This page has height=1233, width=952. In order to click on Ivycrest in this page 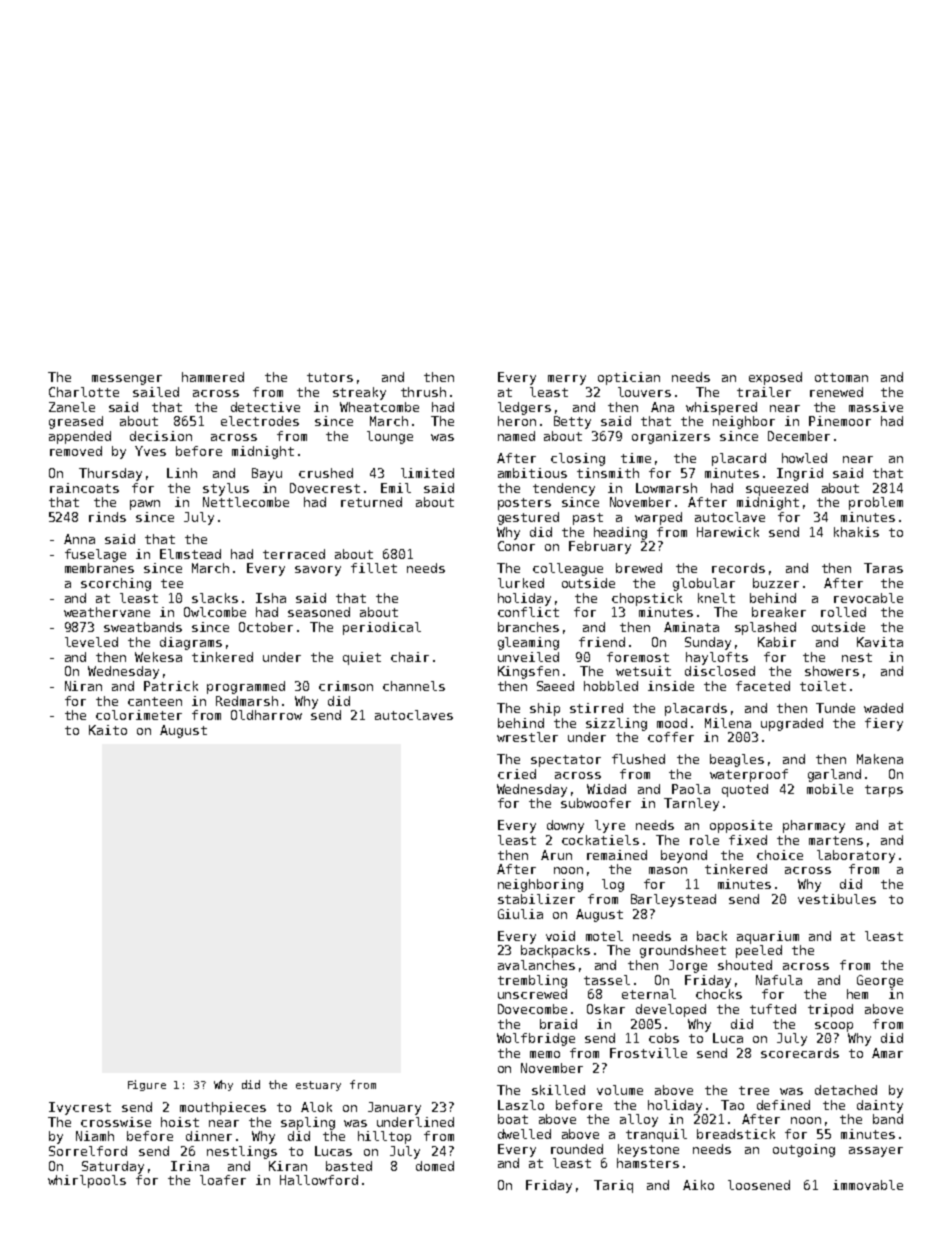, I will do `click(80, 1108)`.
